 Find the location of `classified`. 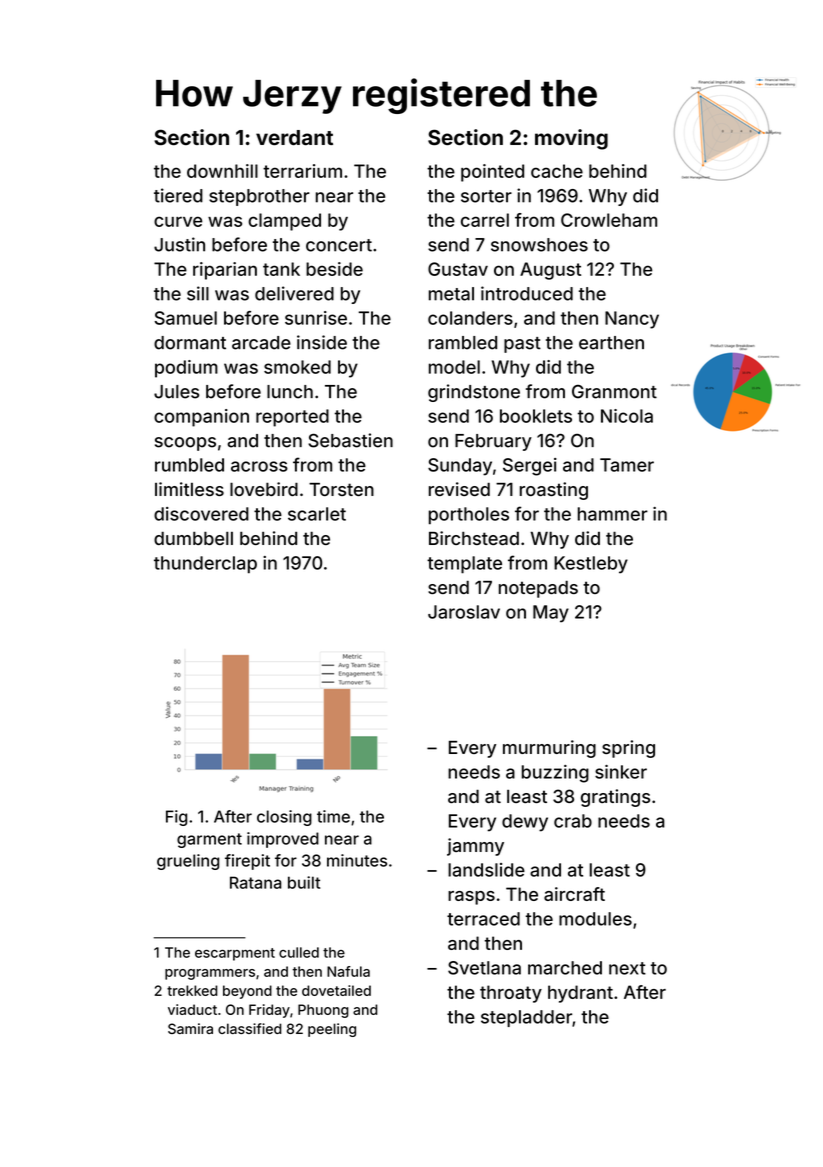

classified is located at coordinates (250, 1028).
